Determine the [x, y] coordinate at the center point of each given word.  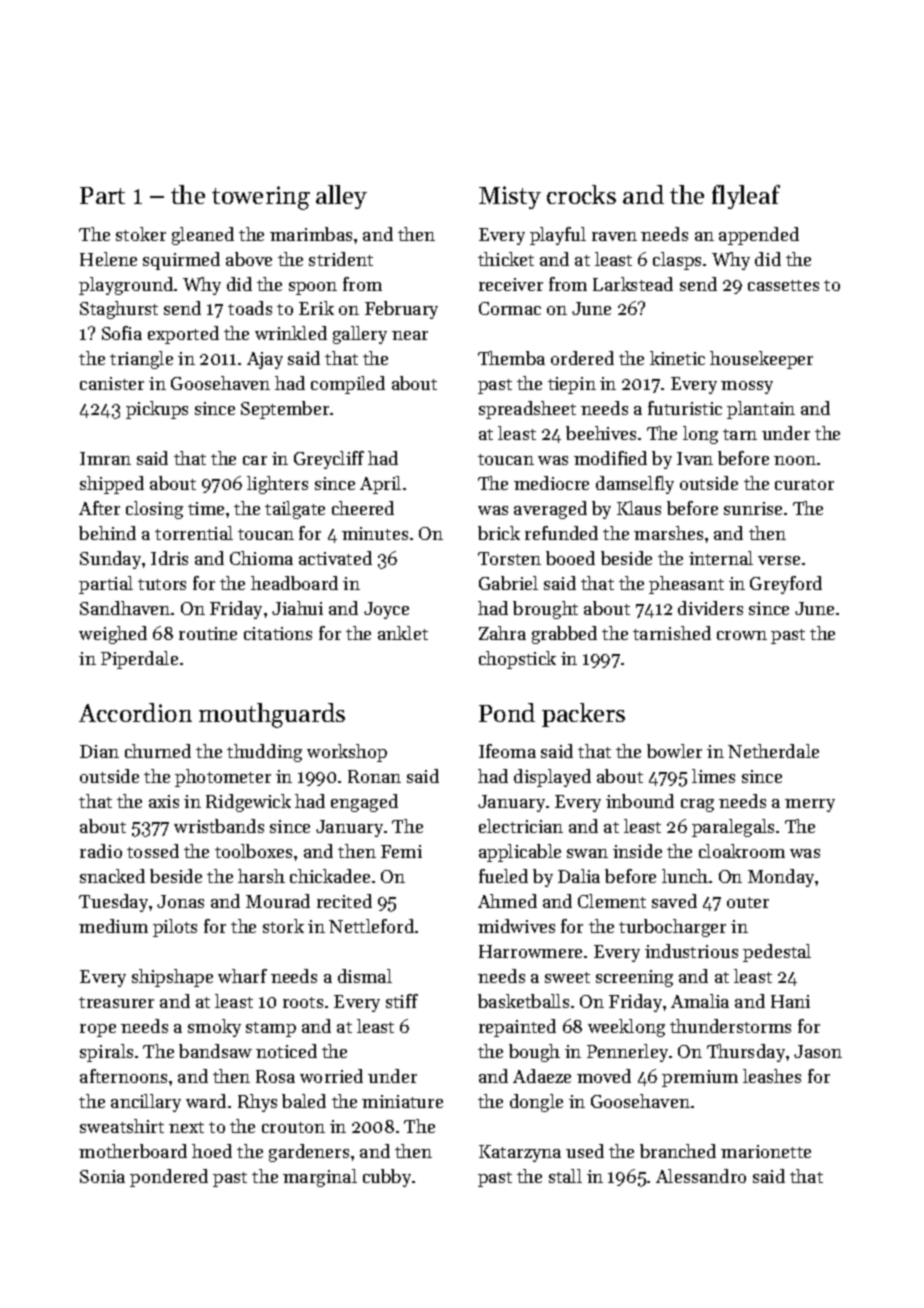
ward [206, 1101]
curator [804, 484]
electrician [521, 826]
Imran [105, 458]
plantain [761, 410]
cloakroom [742, 851]
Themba [511, 358]
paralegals [733, 828]
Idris [169, 558]
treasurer [116, 1002]
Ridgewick [248, 803]
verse [779, 560]
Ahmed [507, 901]
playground [126, 286]
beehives [601, 433]
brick [499, 533]
